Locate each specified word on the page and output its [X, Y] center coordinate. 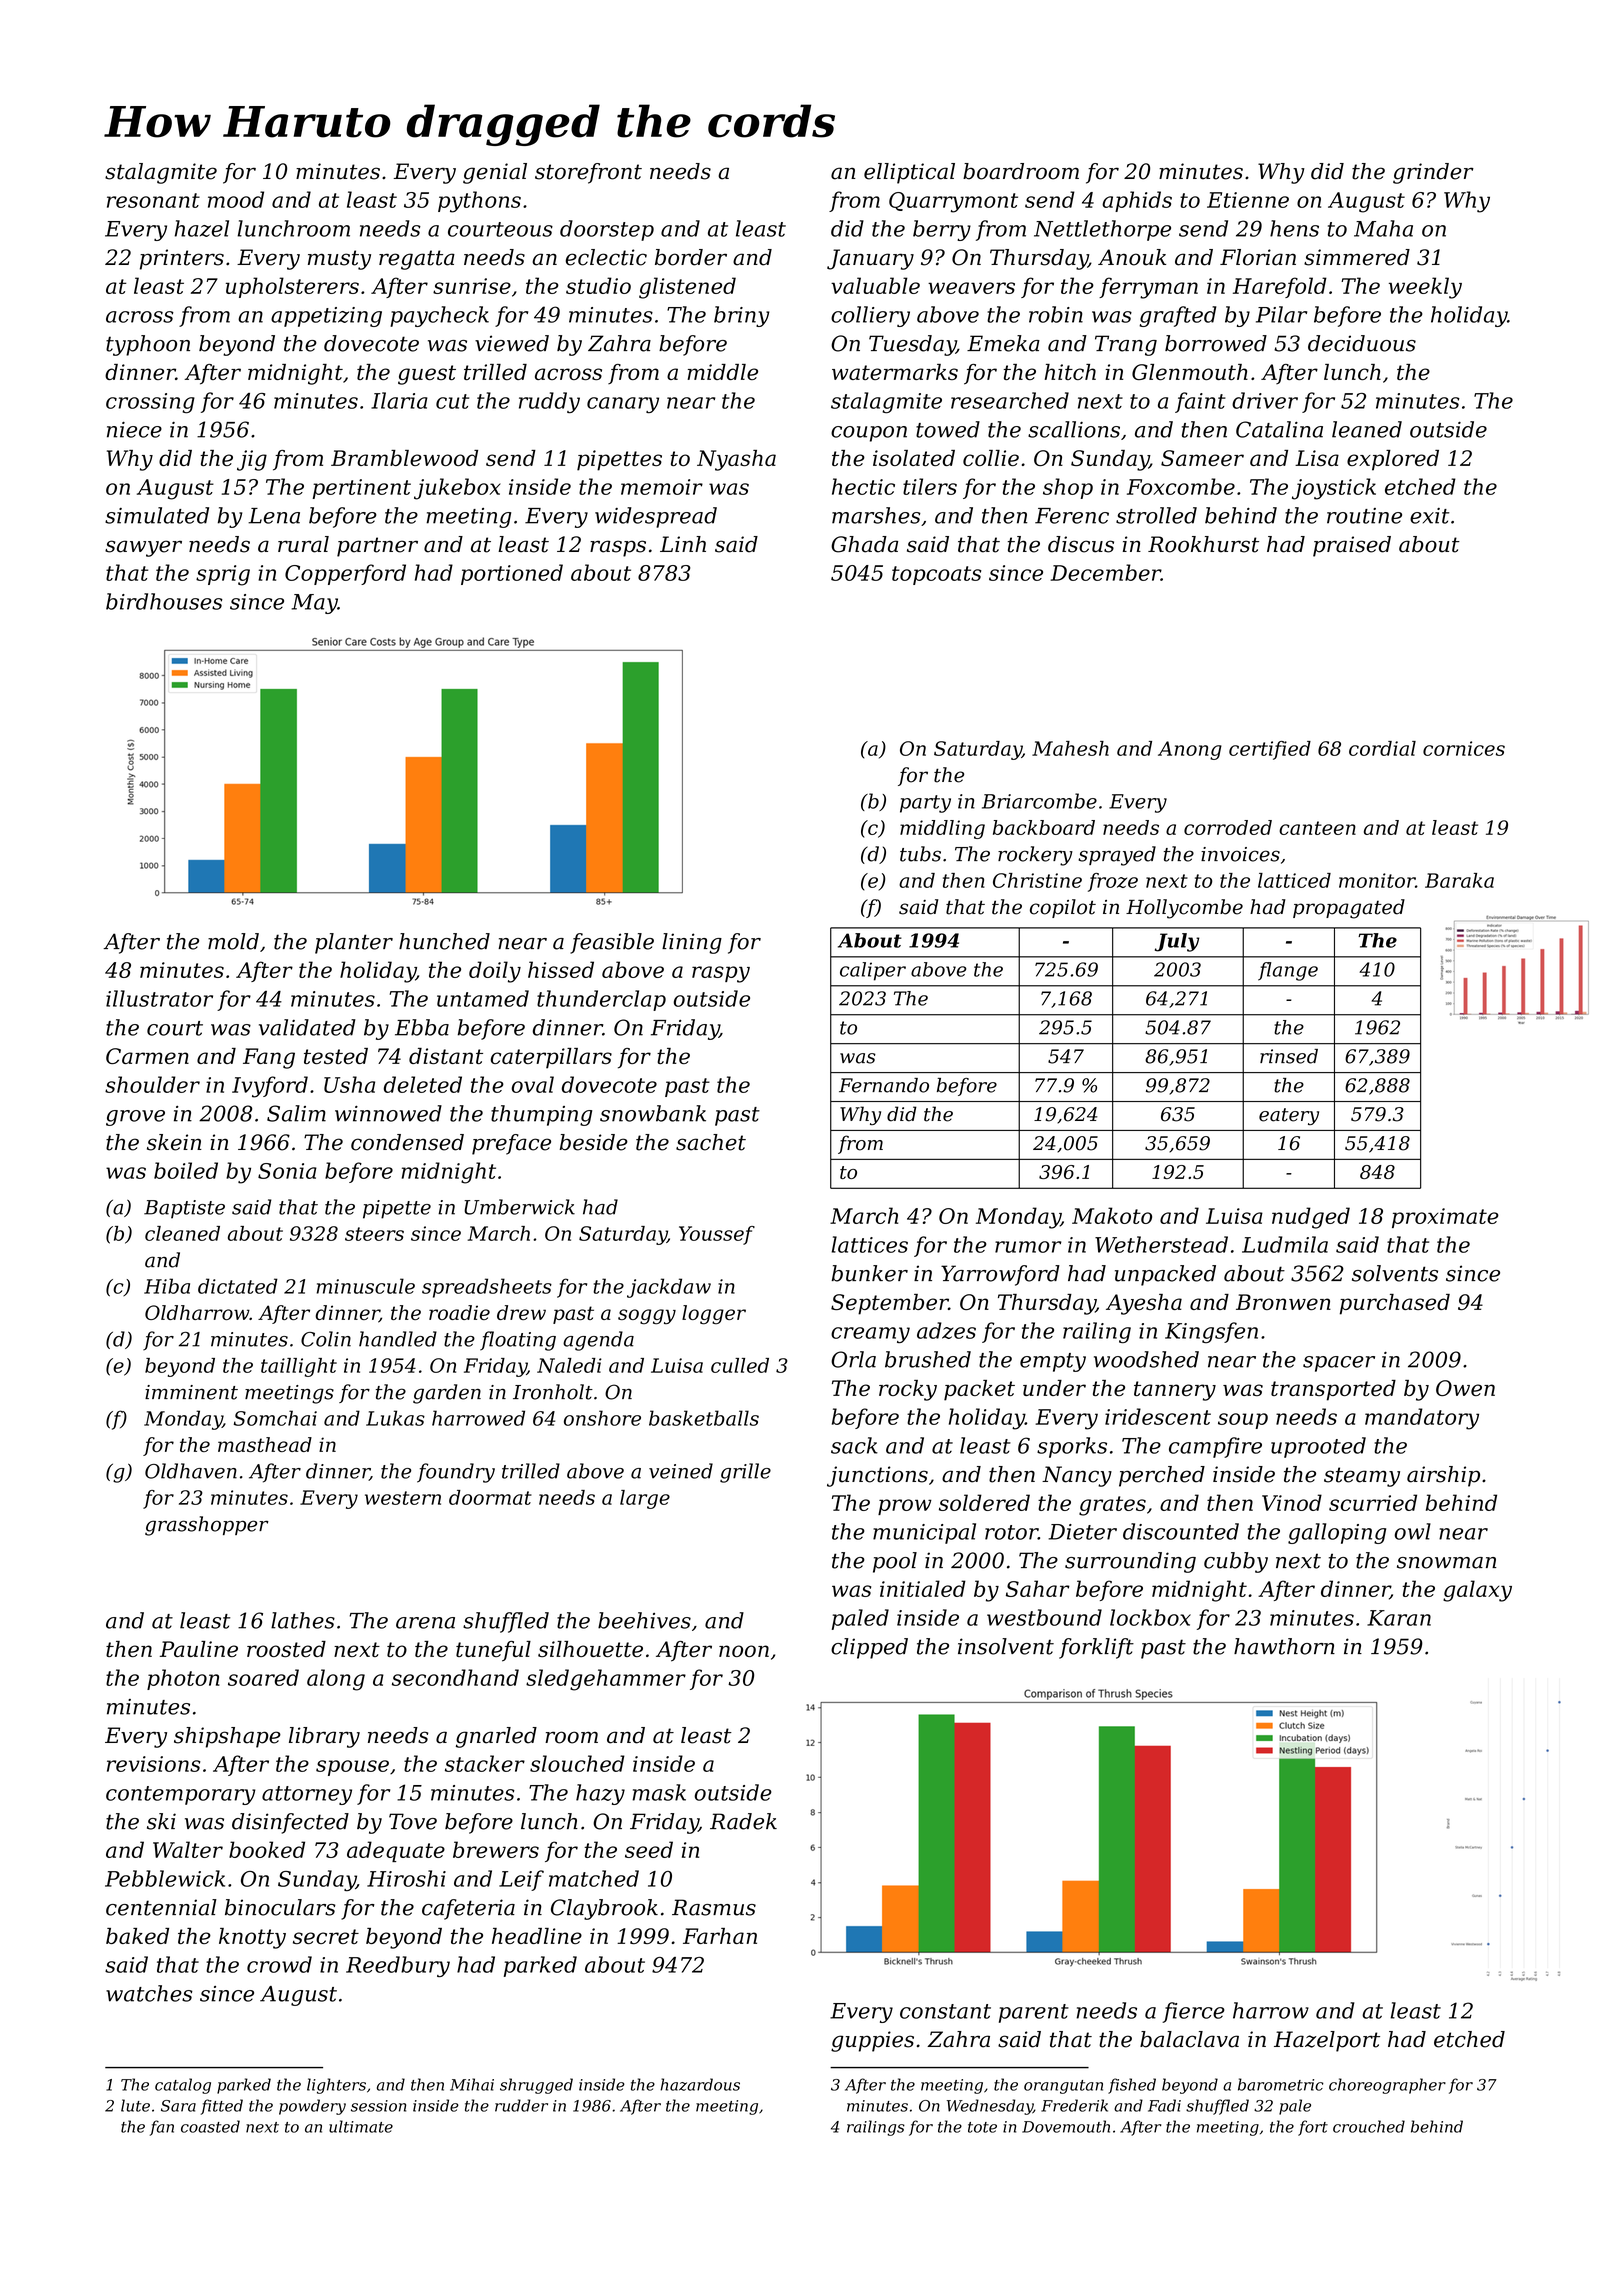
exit [1429, 516]
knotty [252, 1938]
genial [495, 173]
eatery [1289, 1116]
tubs [920, 854]
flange [1288, 971]
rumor [1028, 1247]
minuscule [366, 1286]
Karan [1399, 1618]
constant [945, 2011]
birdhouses [164, 601]
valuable [875, 285]
